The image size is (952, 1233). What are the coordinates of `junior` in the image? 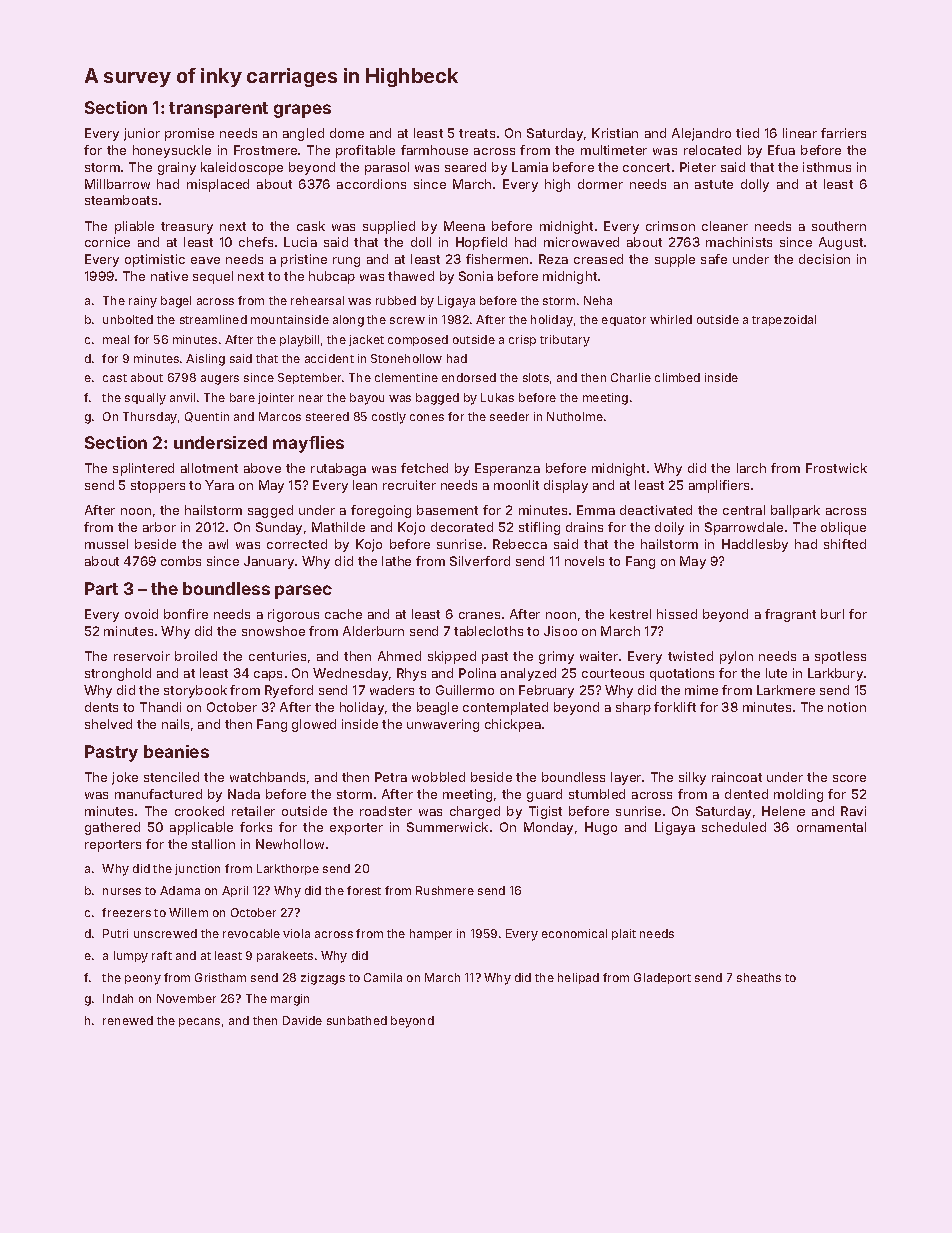 It's located at (142, 134).
